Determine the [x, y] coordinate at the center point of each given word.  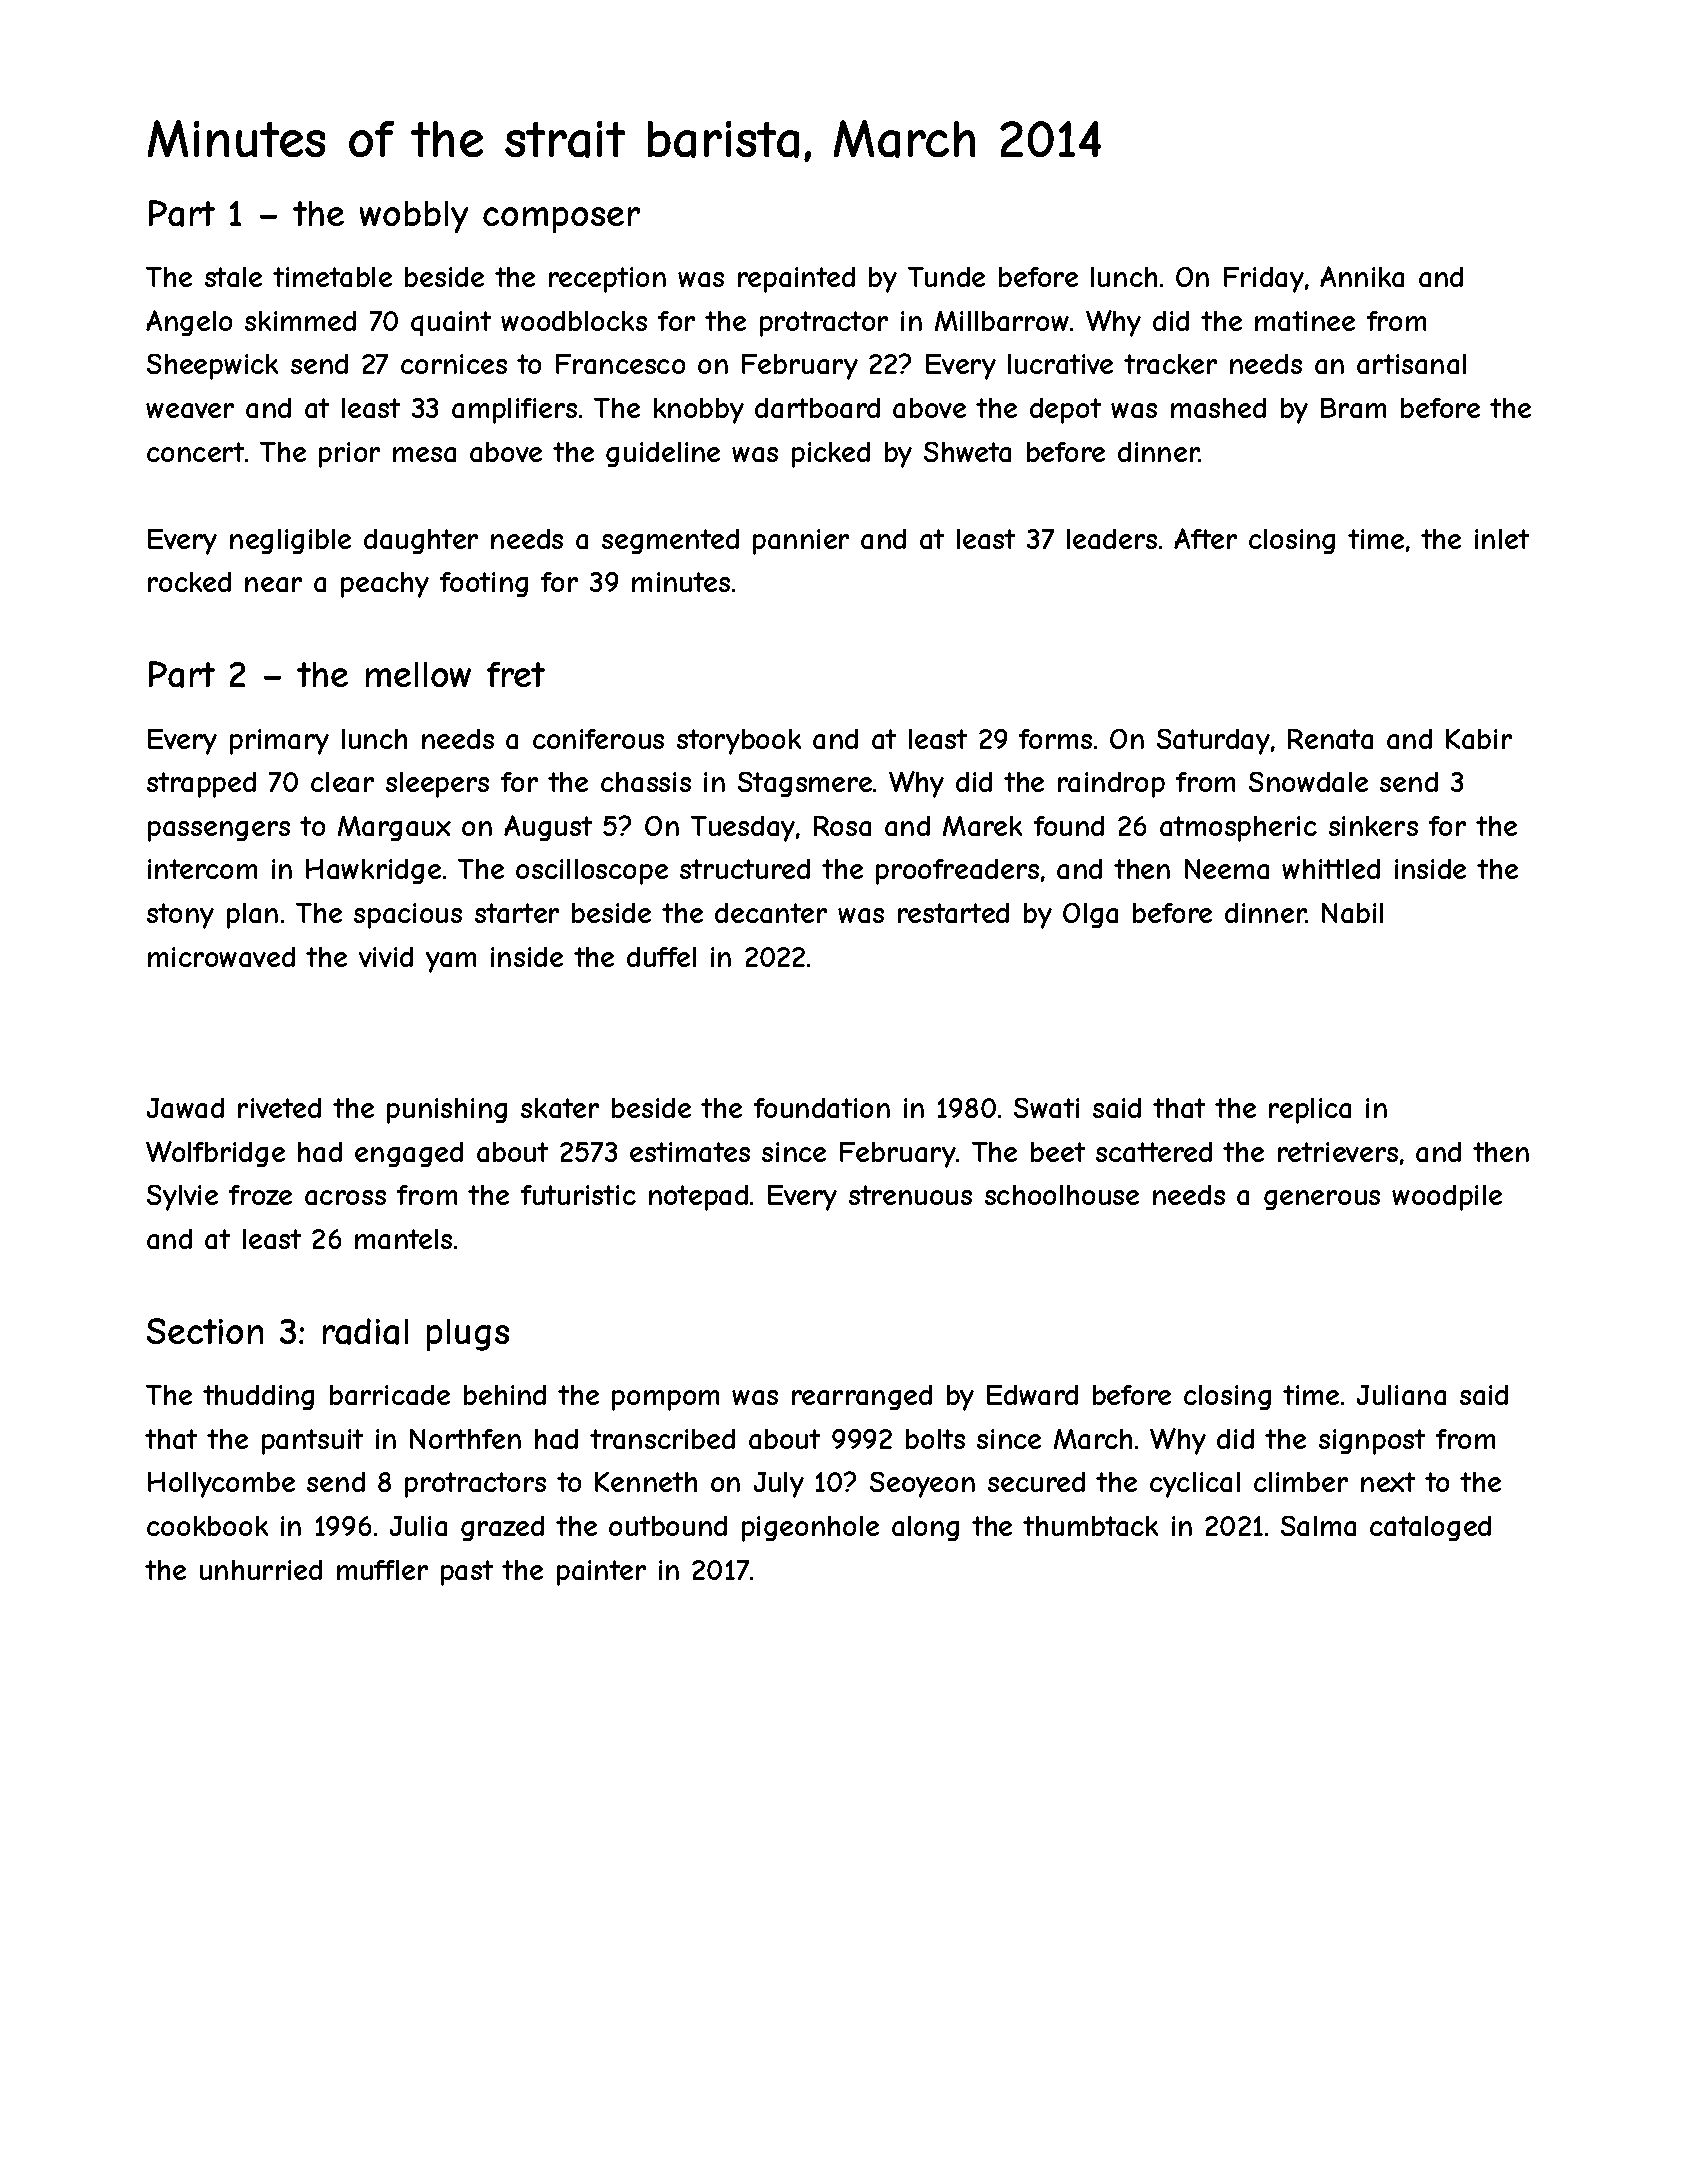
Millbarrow [1002, 321]
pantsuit [312, 1442]
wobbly [414, 217]
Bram [1353, 408]
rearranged [862, 1397]
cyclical [1195, 1485]
